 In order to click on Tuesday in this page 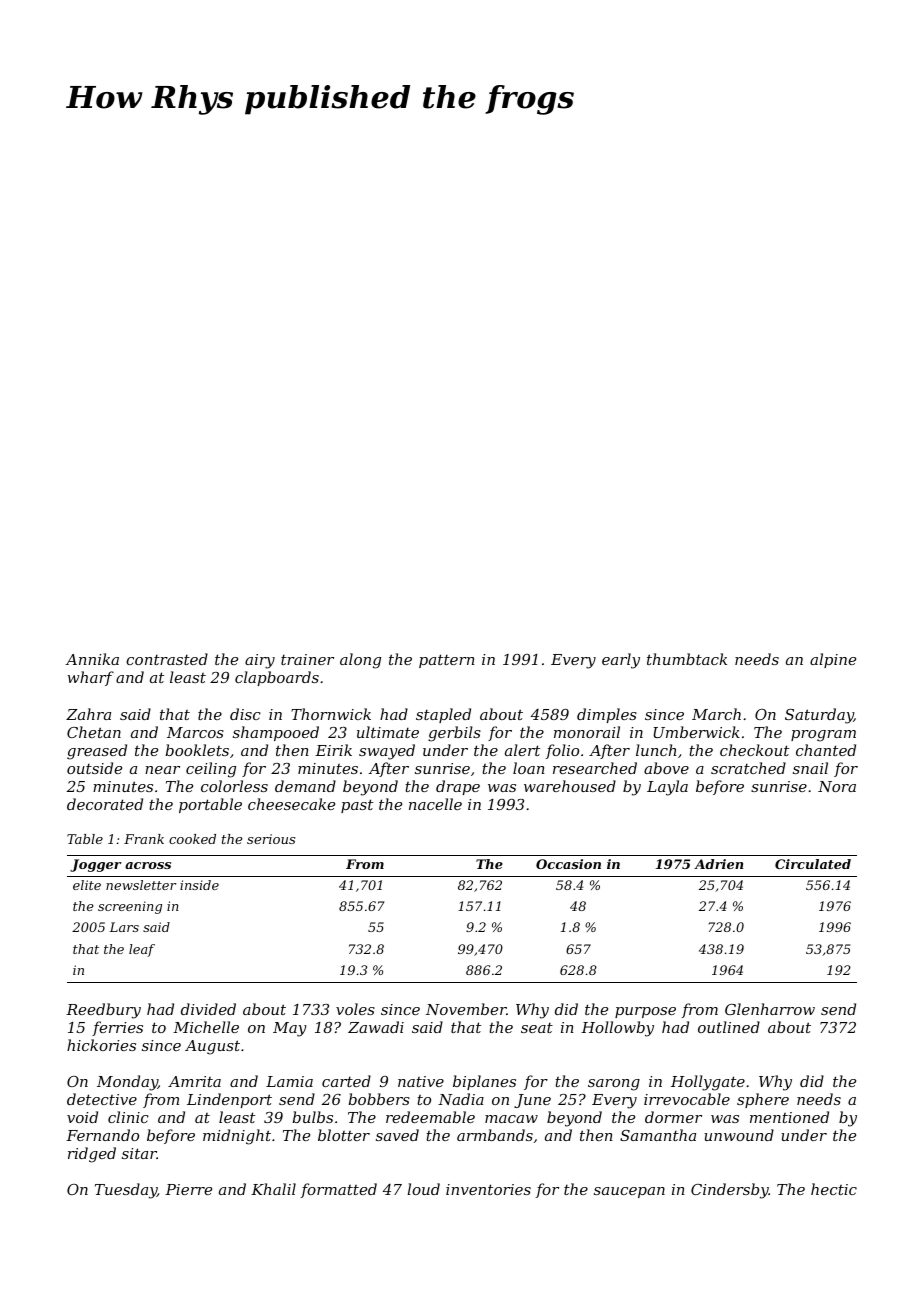, I will do `click(126, 1191)`.
